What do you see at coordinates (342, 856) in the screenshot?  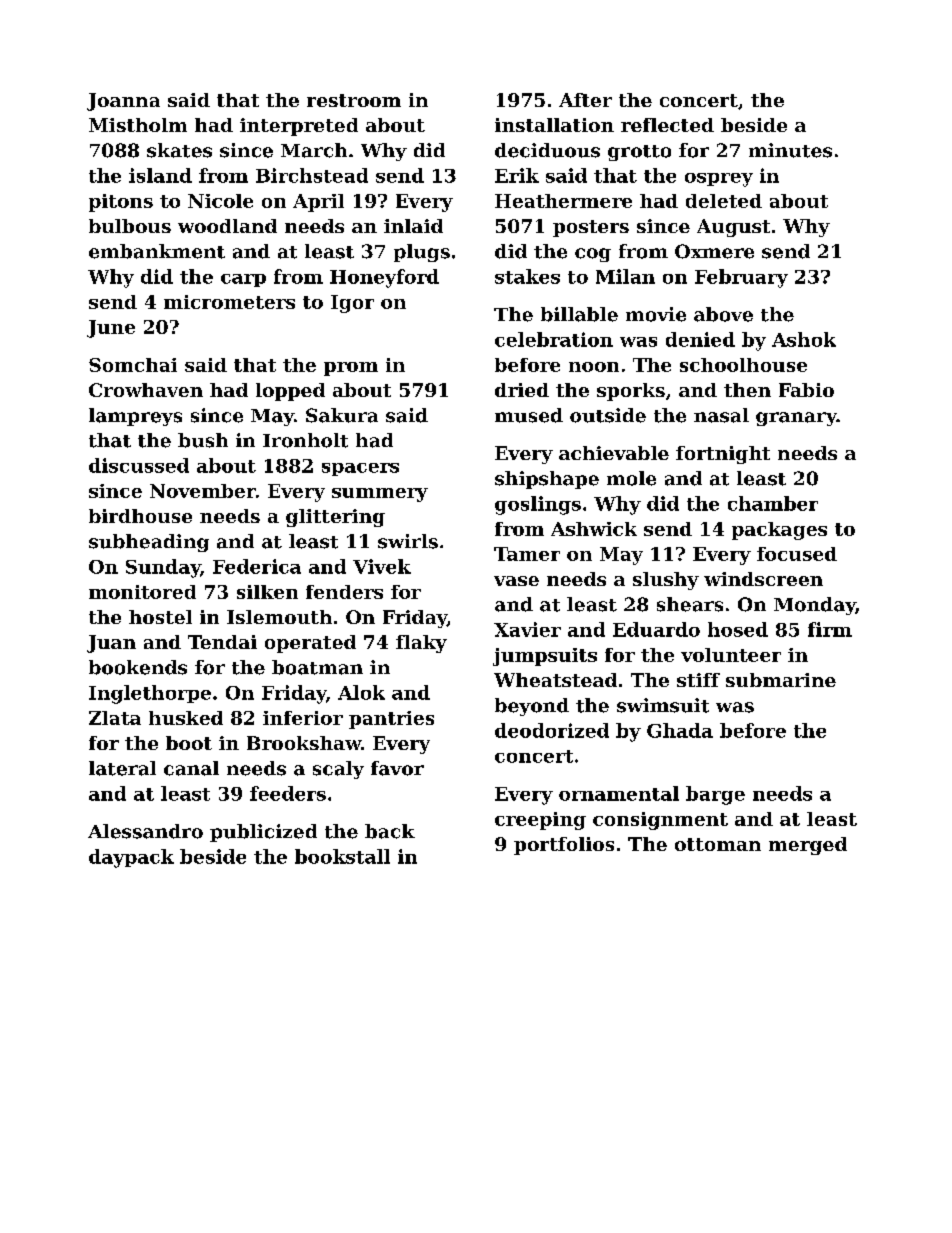 I see `bookstall` at bounding box center [342, 856].
